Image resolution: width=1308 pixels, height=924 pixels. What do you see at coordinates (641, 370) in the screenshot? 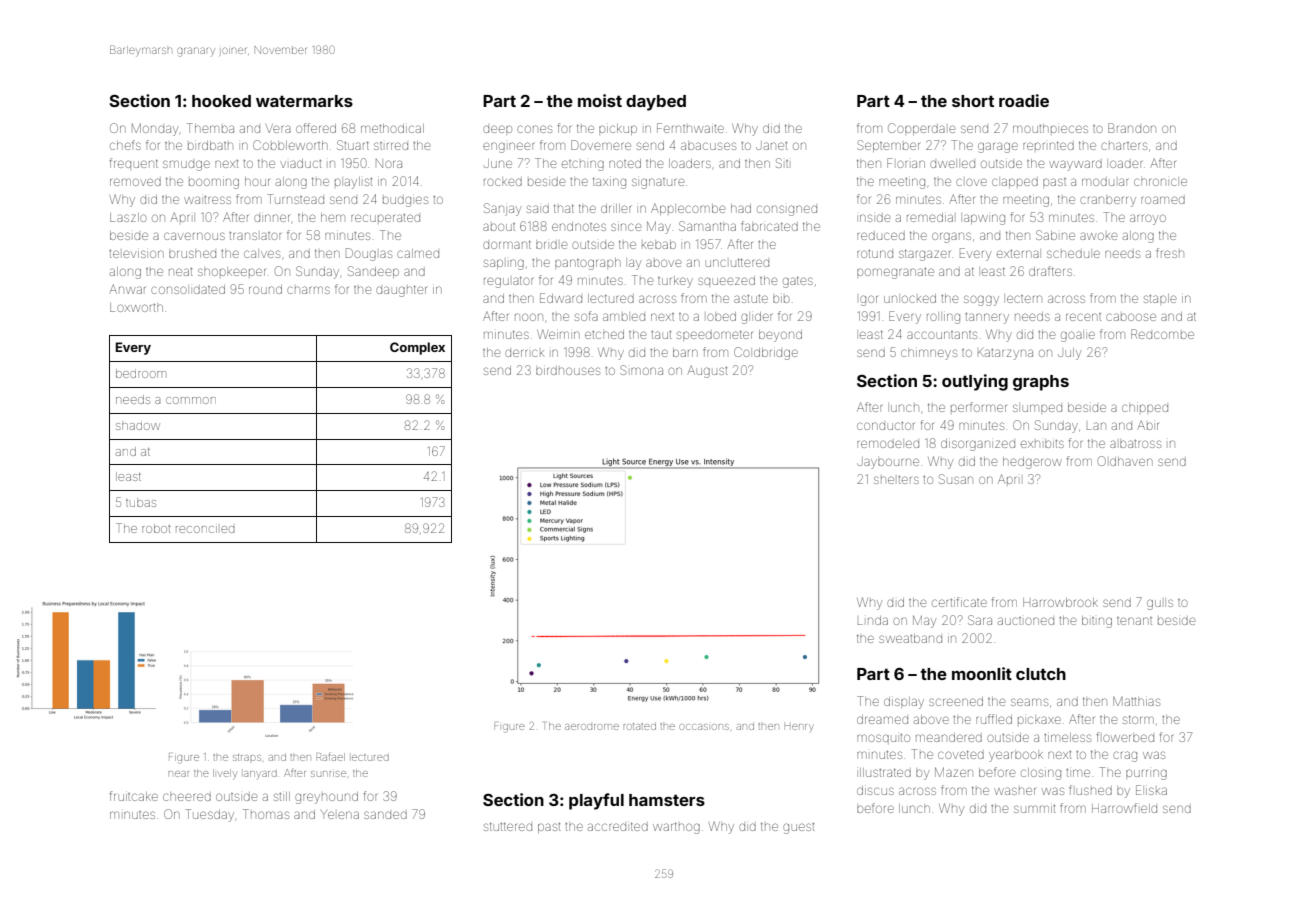
I see `Simona` at bounding box center [641, 370].
